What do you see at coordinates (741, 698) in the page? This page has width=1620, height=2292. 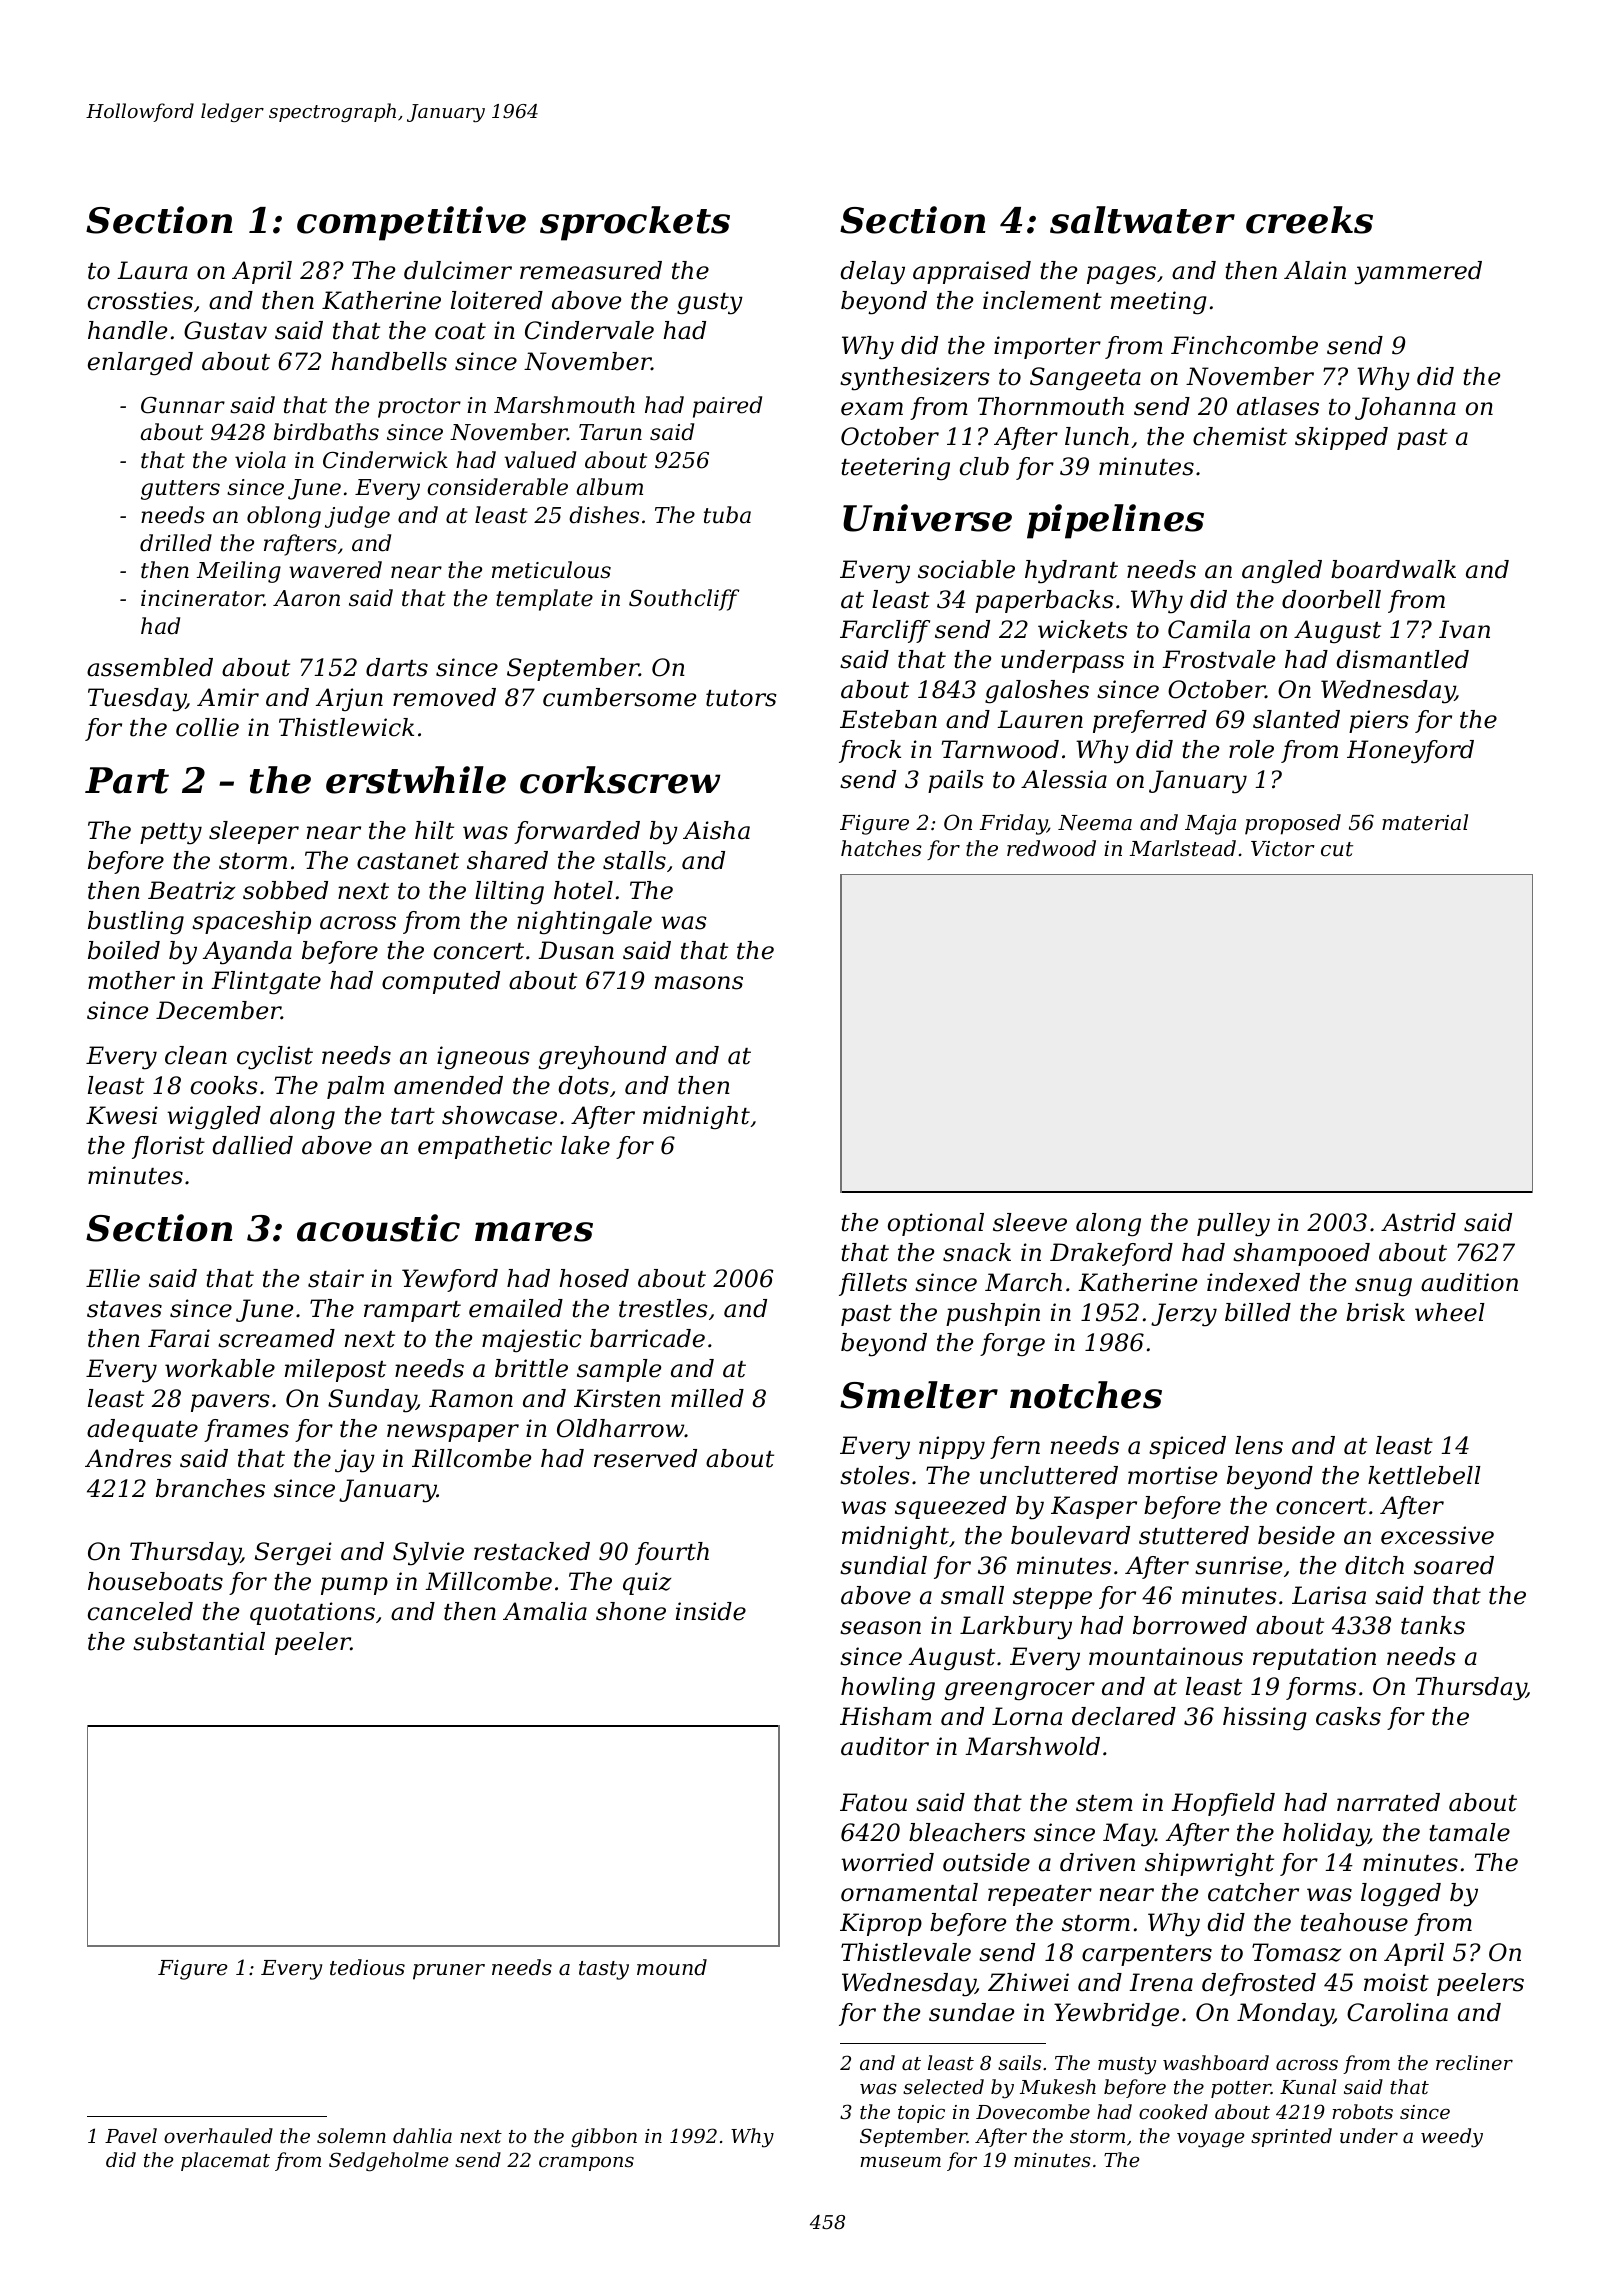 I see `tutors` at bounding box center [741, 698].
